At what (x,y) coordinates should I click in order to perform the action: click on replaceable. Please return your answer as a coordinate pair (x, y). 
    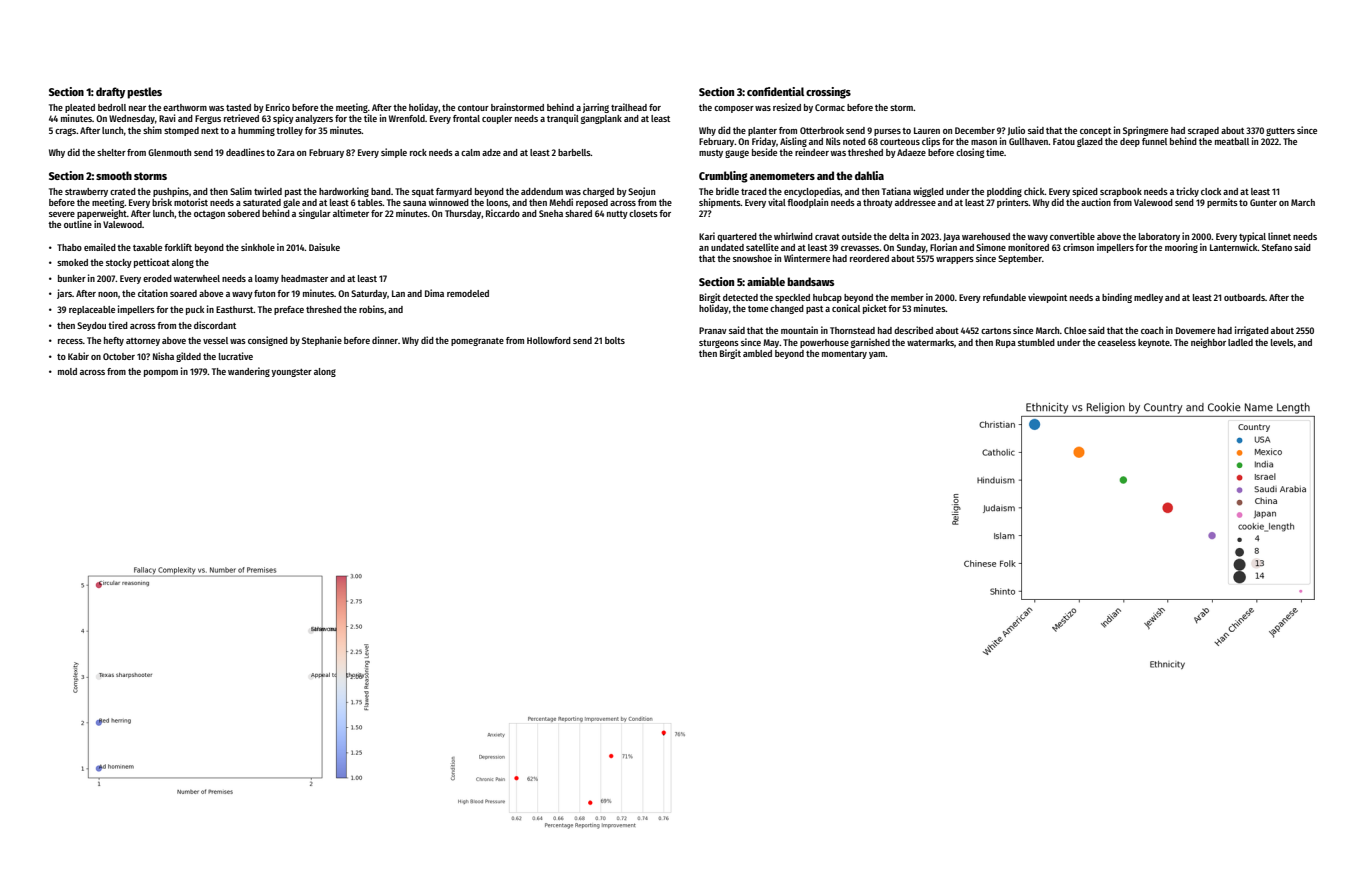
    Looking at the image, I should click on (92, 310).
